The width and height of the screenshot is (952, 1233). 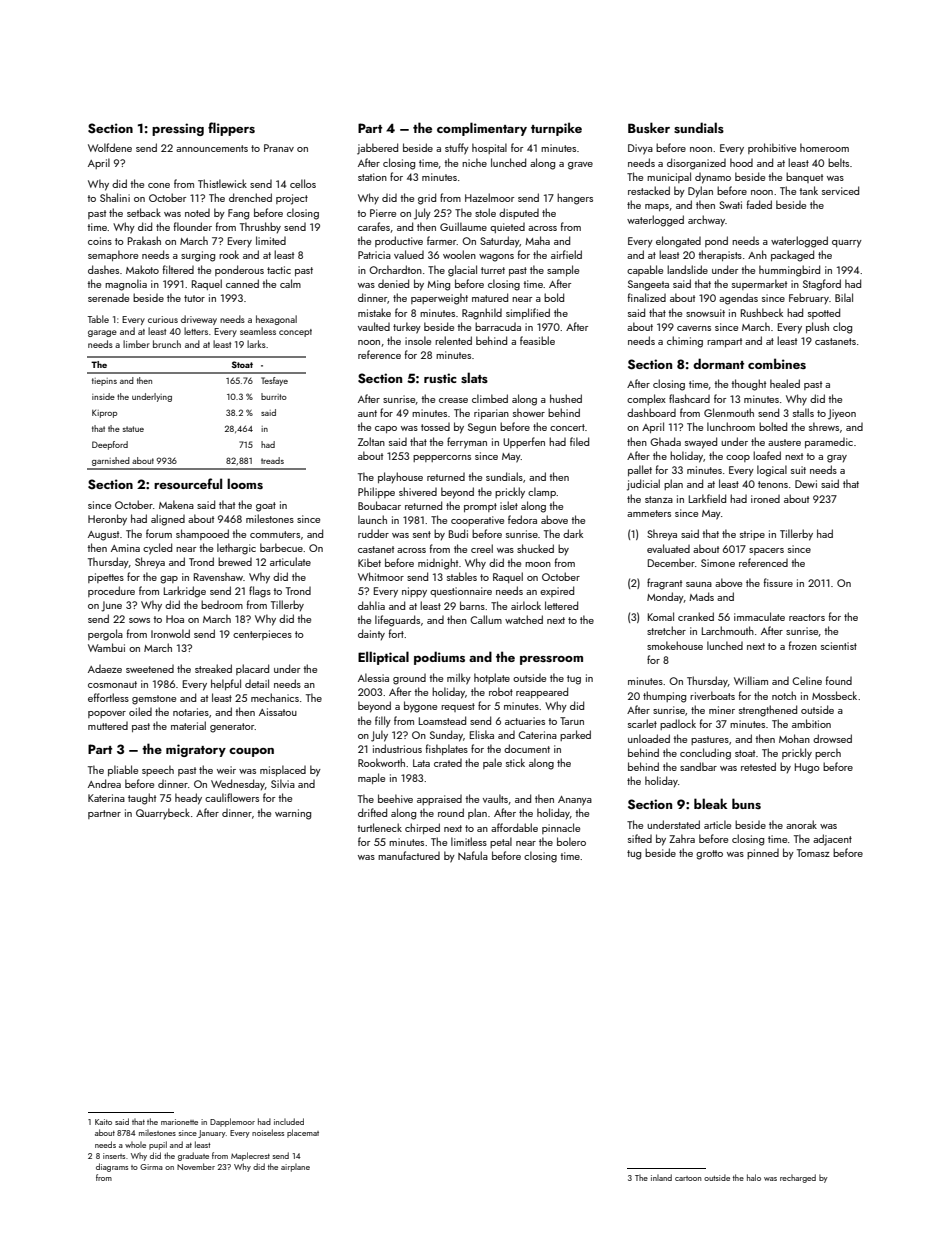 I want to click on landslide, so click(x=687, y=269).
